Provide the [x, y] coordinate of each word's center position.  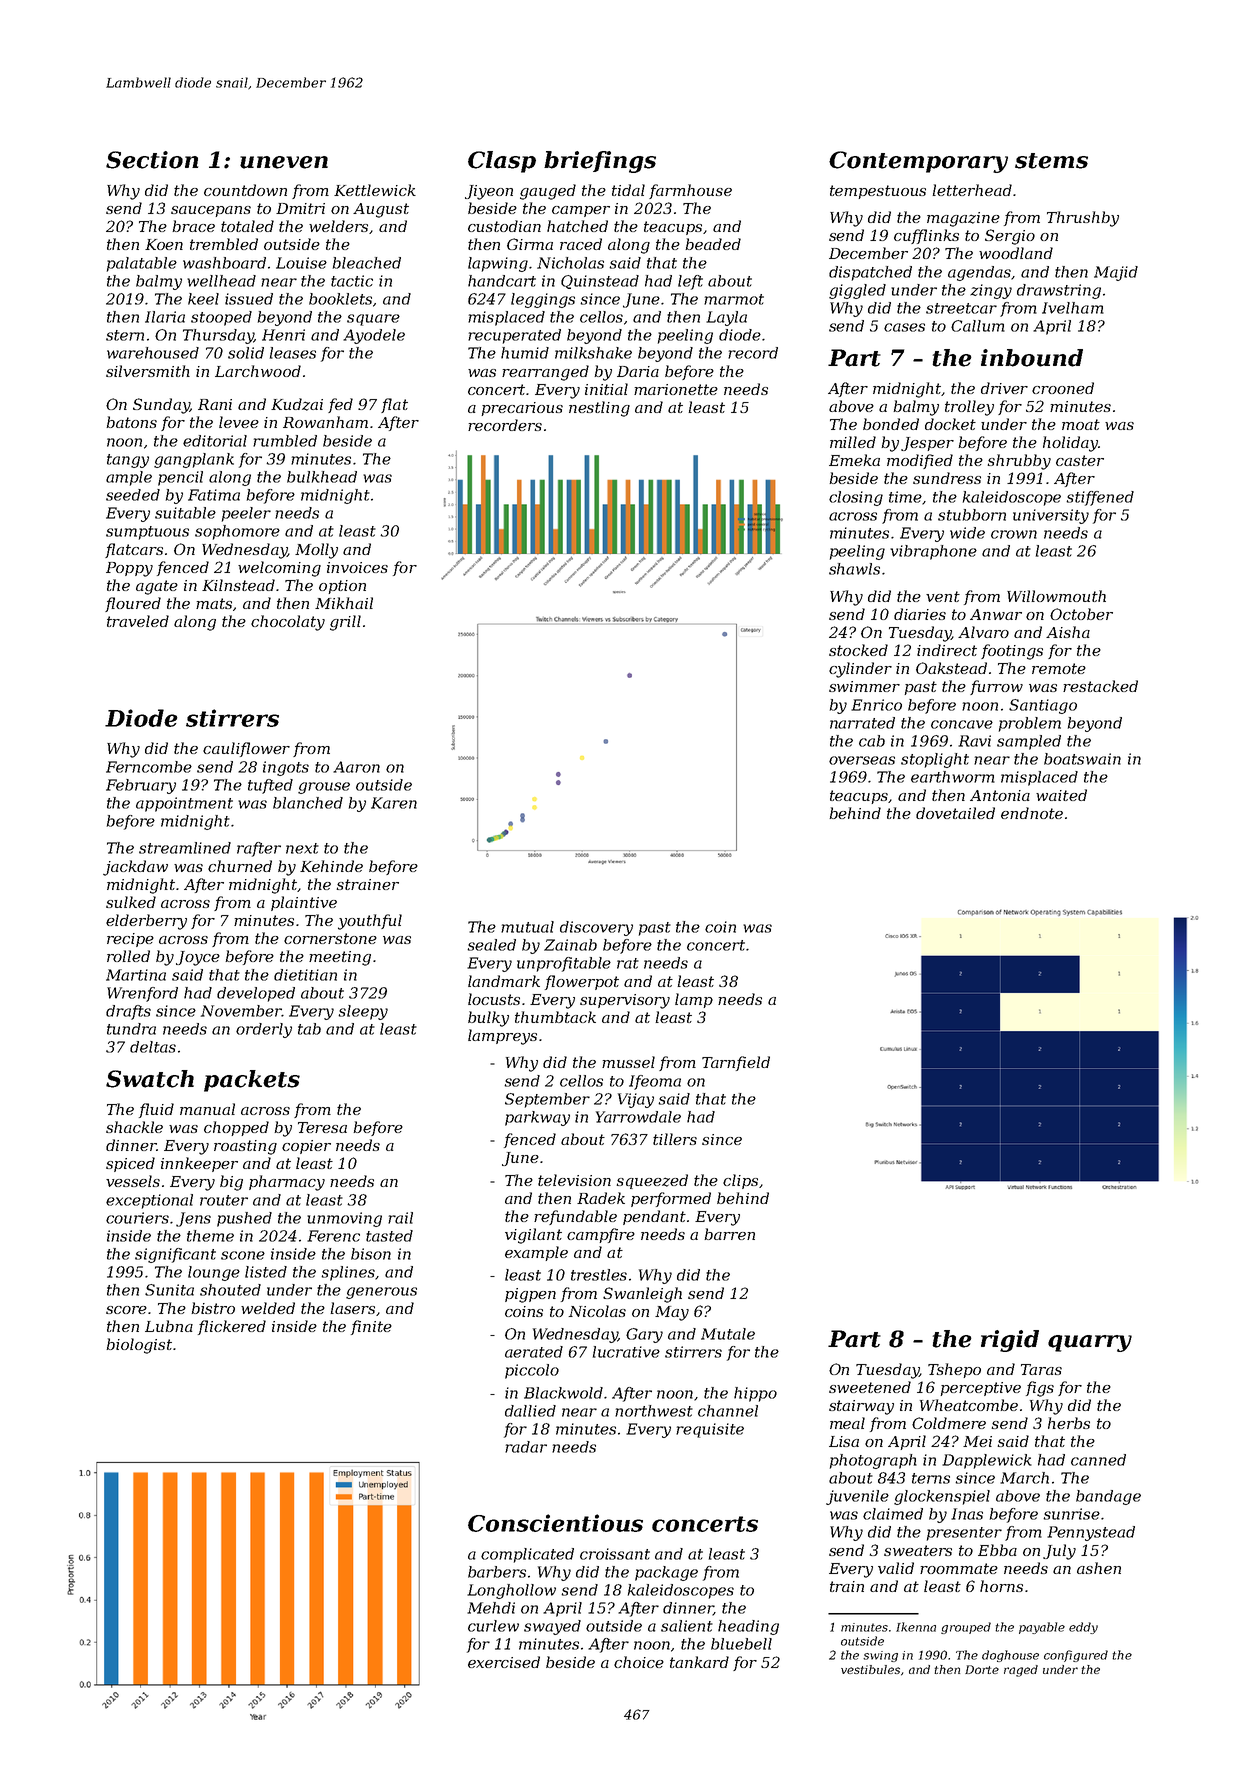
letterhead [972, 190]
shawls [854, 569]
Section [152, 160]
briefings [600, 162]
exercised [504, 1662]
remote [1059, 668]
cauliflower [246, 749]
